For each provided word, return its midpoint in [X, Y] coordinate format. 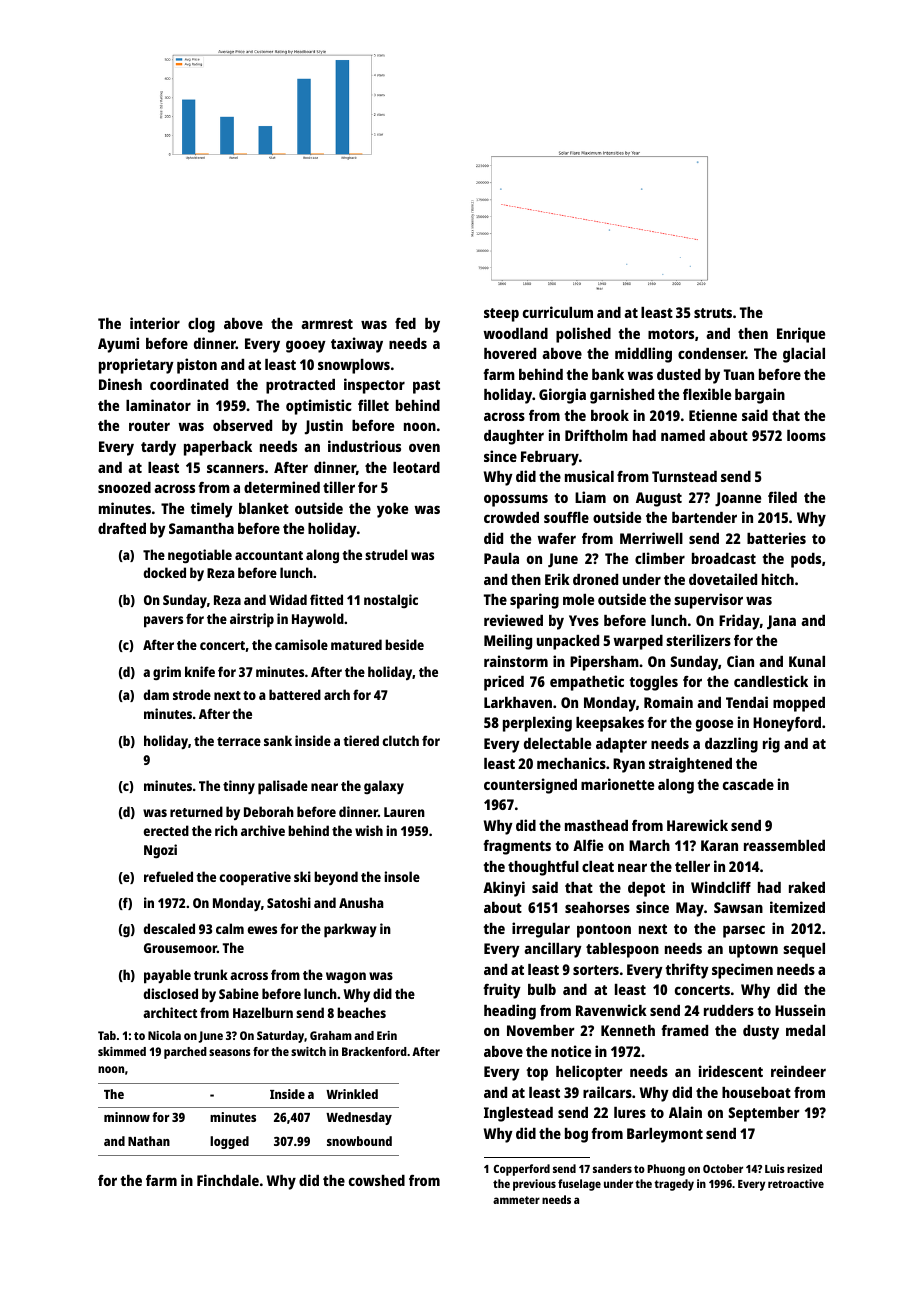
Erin [387, 1035]
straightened [690, 765]
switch [308, 1051]
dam [156, 694]
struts [713, 313]
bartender [704, 517]
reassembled [784, 845]
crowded [511, 517]
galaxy [384, 787]
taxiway [357, 345]
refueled [168, 876]
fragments [517, 847]
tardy [158, 448]
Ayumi [118, 345]
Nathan [149, 1141]
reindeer [798, 1071]
